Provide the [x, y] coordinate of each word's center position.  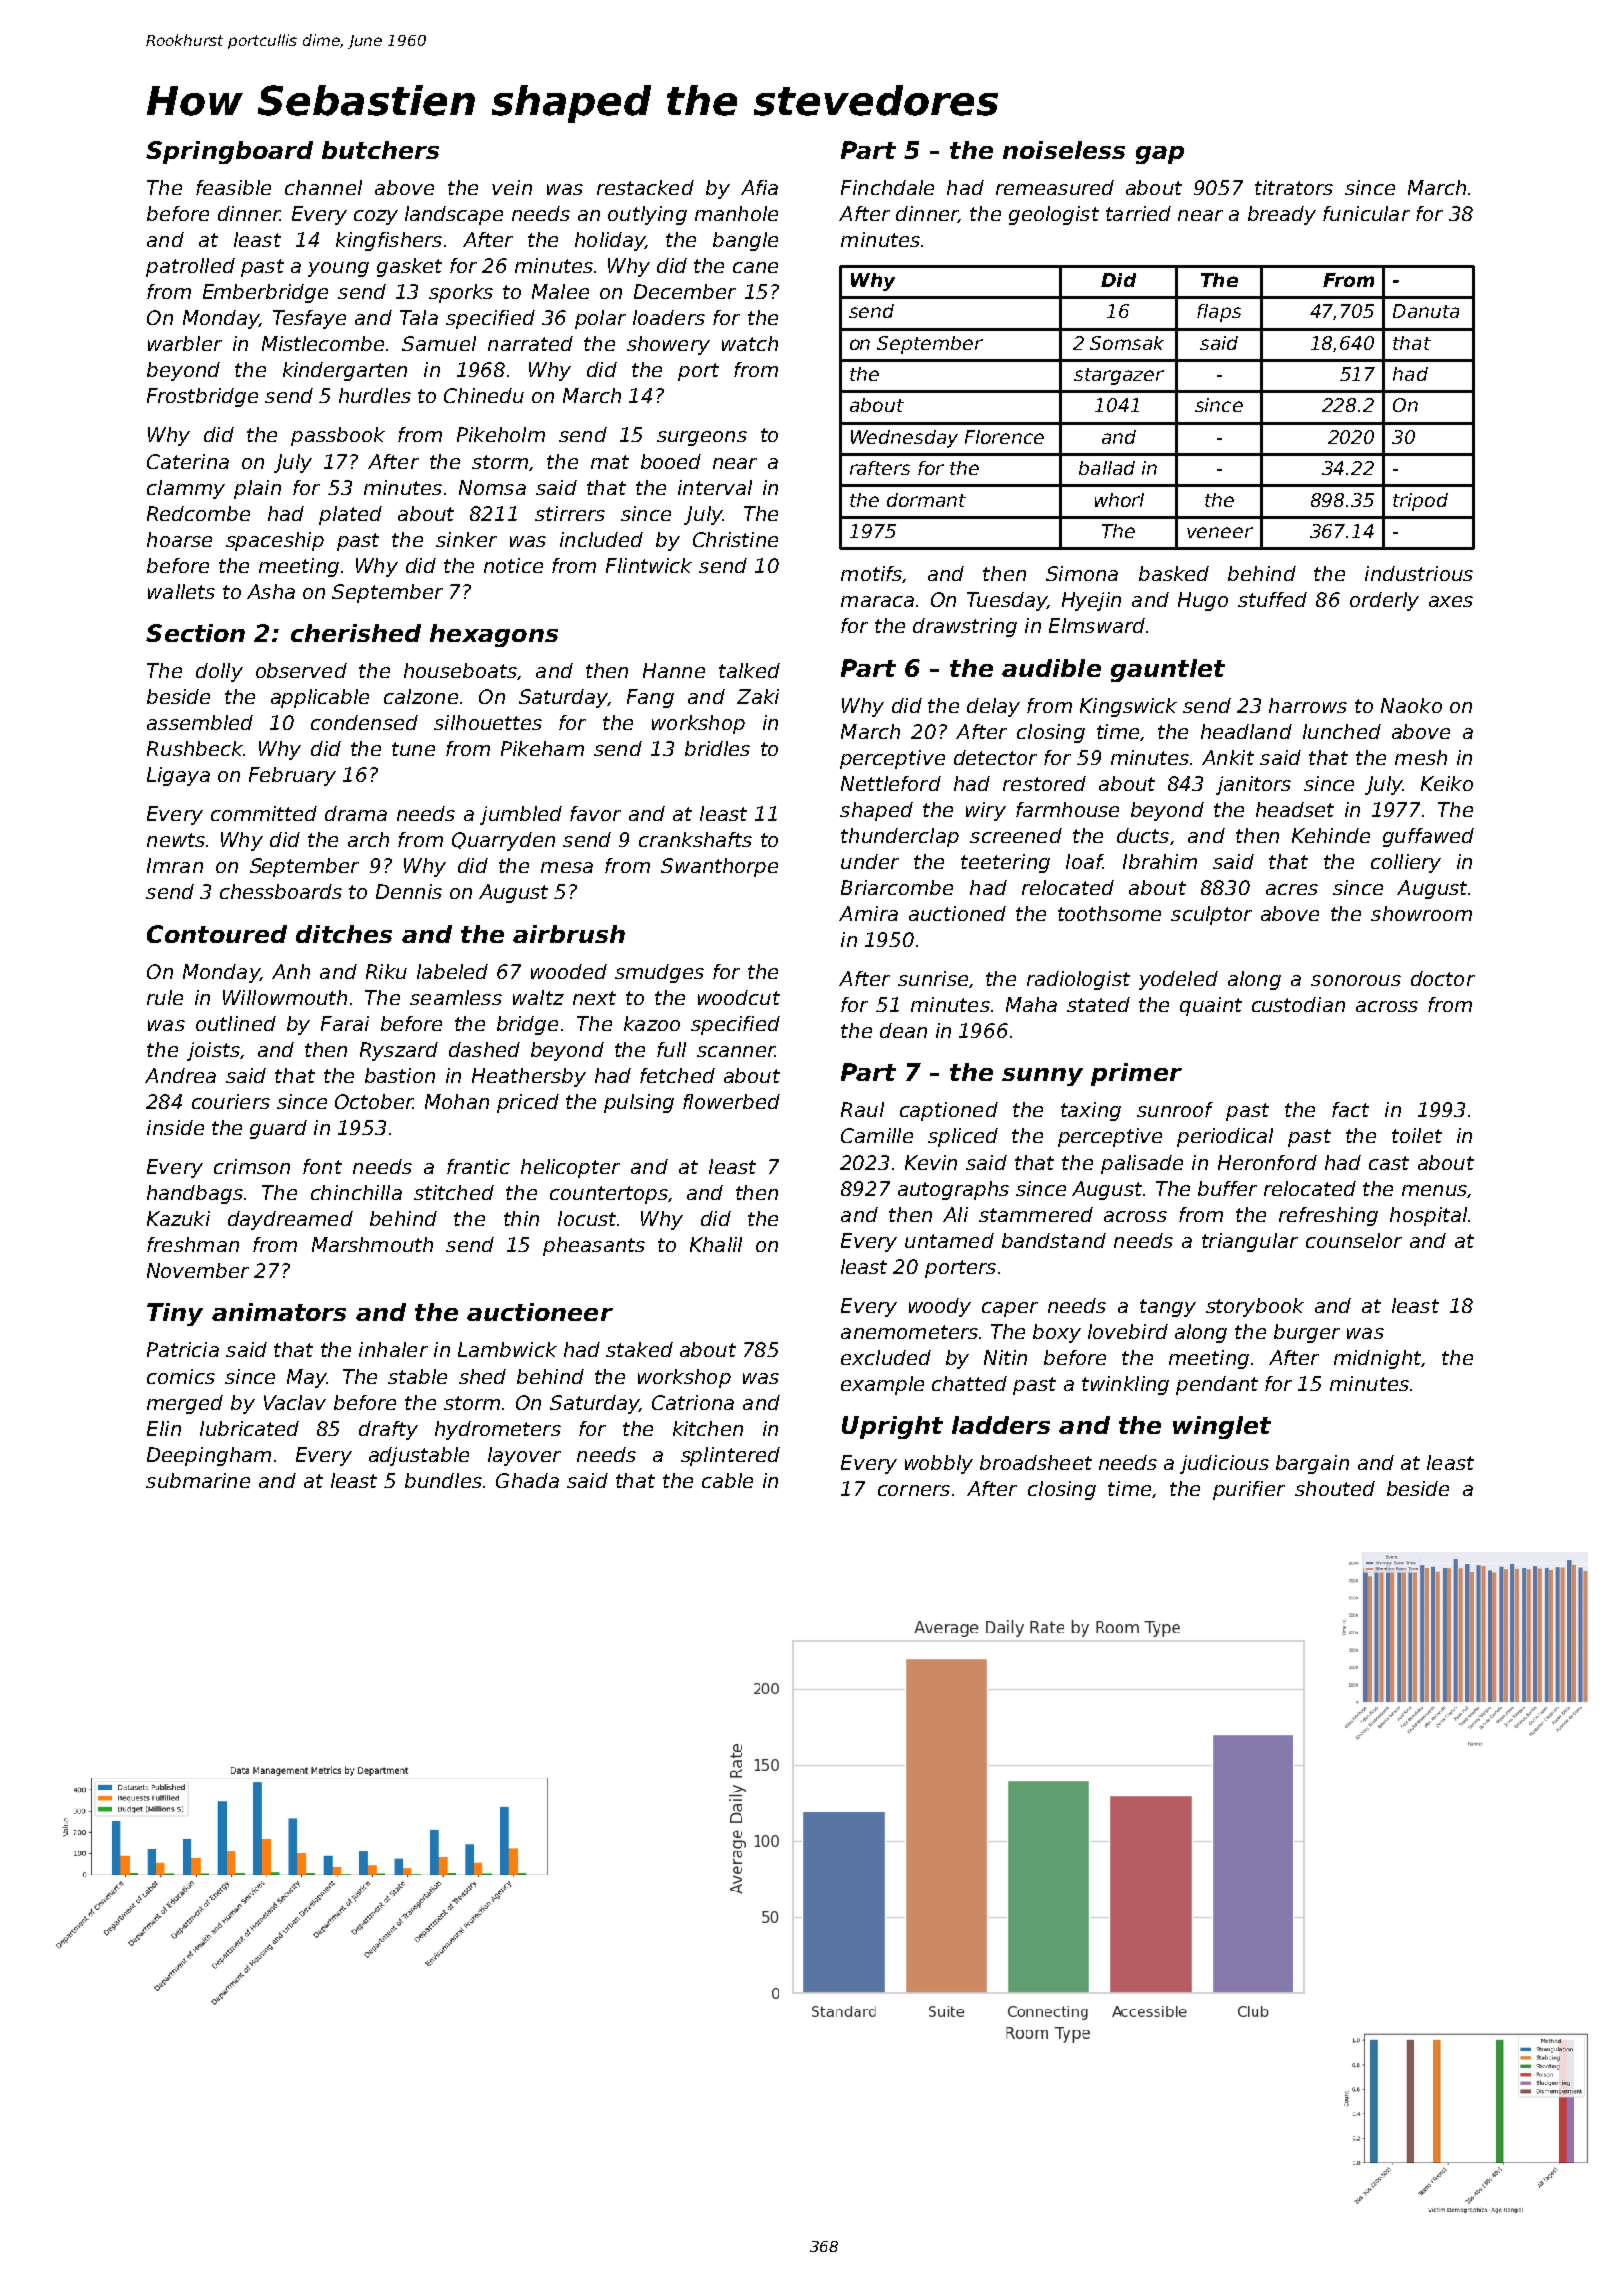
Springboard [229, 152]
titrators [1294, 187]
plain [257, 489]
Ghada [527, 1480]
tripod [1420, 502]
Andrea [180, 1075]
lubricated [249, 1428]
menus [1434, 1190]
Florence [1004, 437]
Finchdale [887, 187]
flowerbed [731, 1101]
